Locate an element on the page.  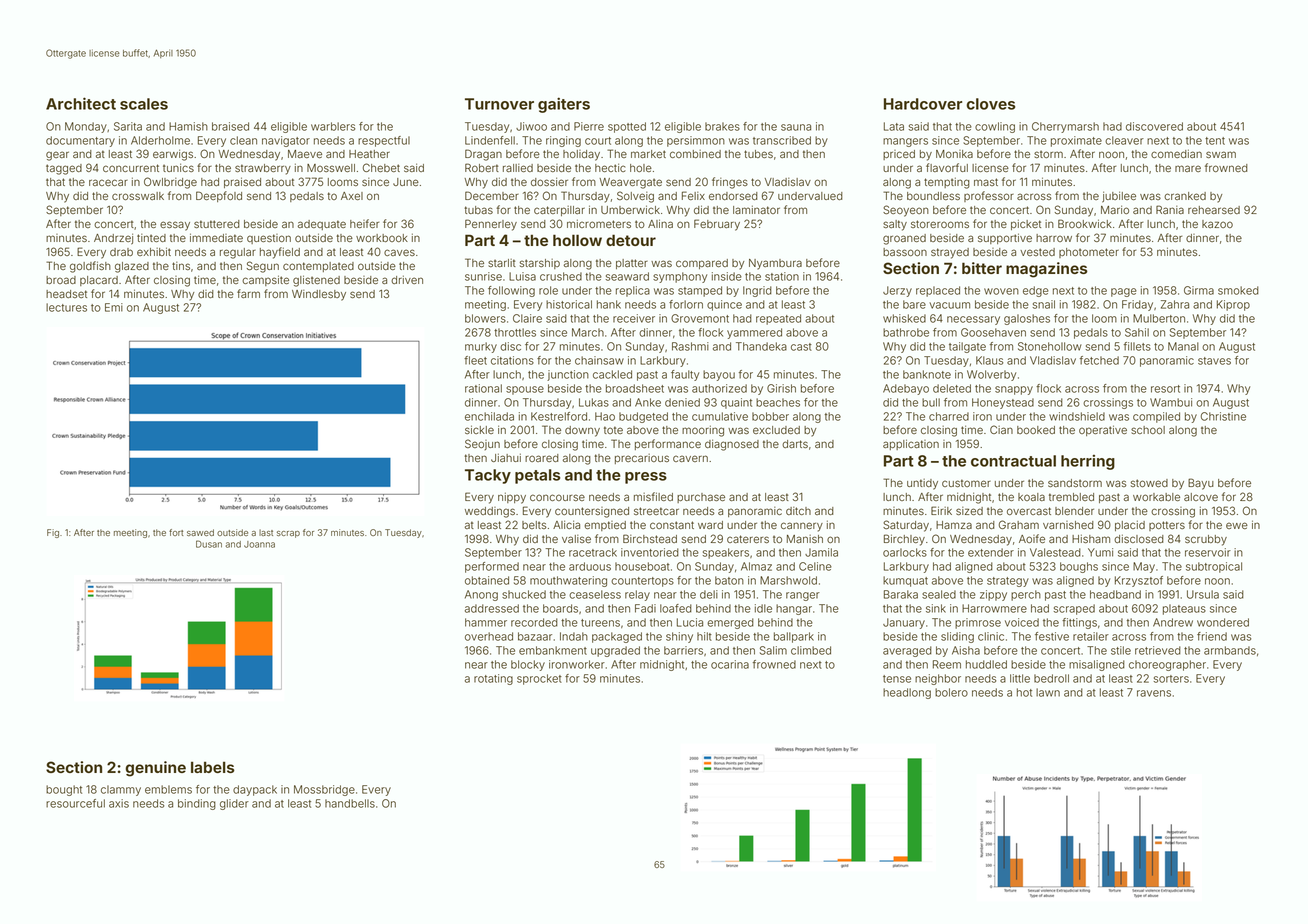
rotating is located at coordinates (493, 679).
